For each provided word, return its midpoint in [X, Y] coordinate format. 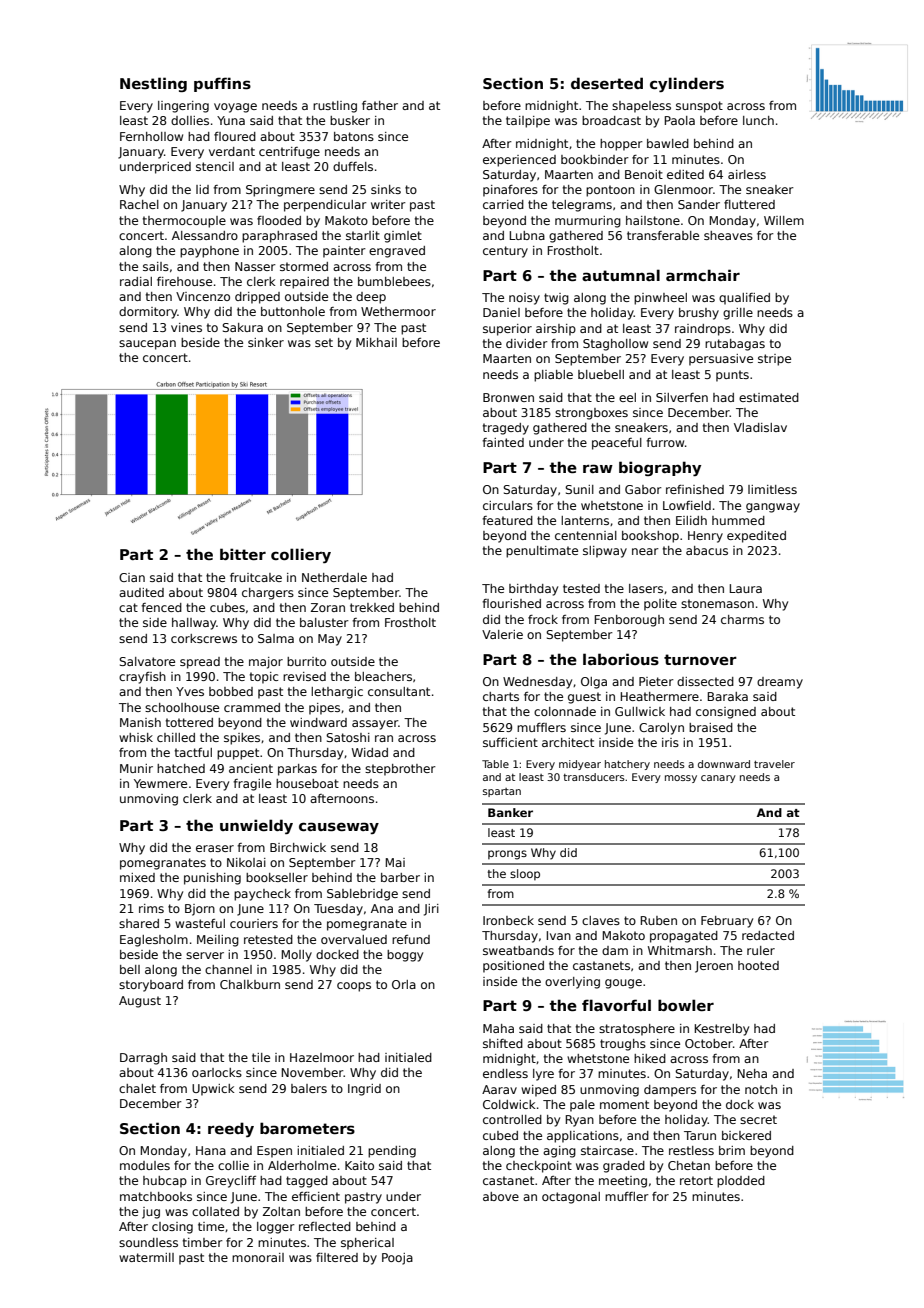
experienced [519, 161]
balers [309, 1088]
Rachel [139, 204]
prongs [507, 855]
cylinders [687, 84]
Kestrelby [722, 1030]
